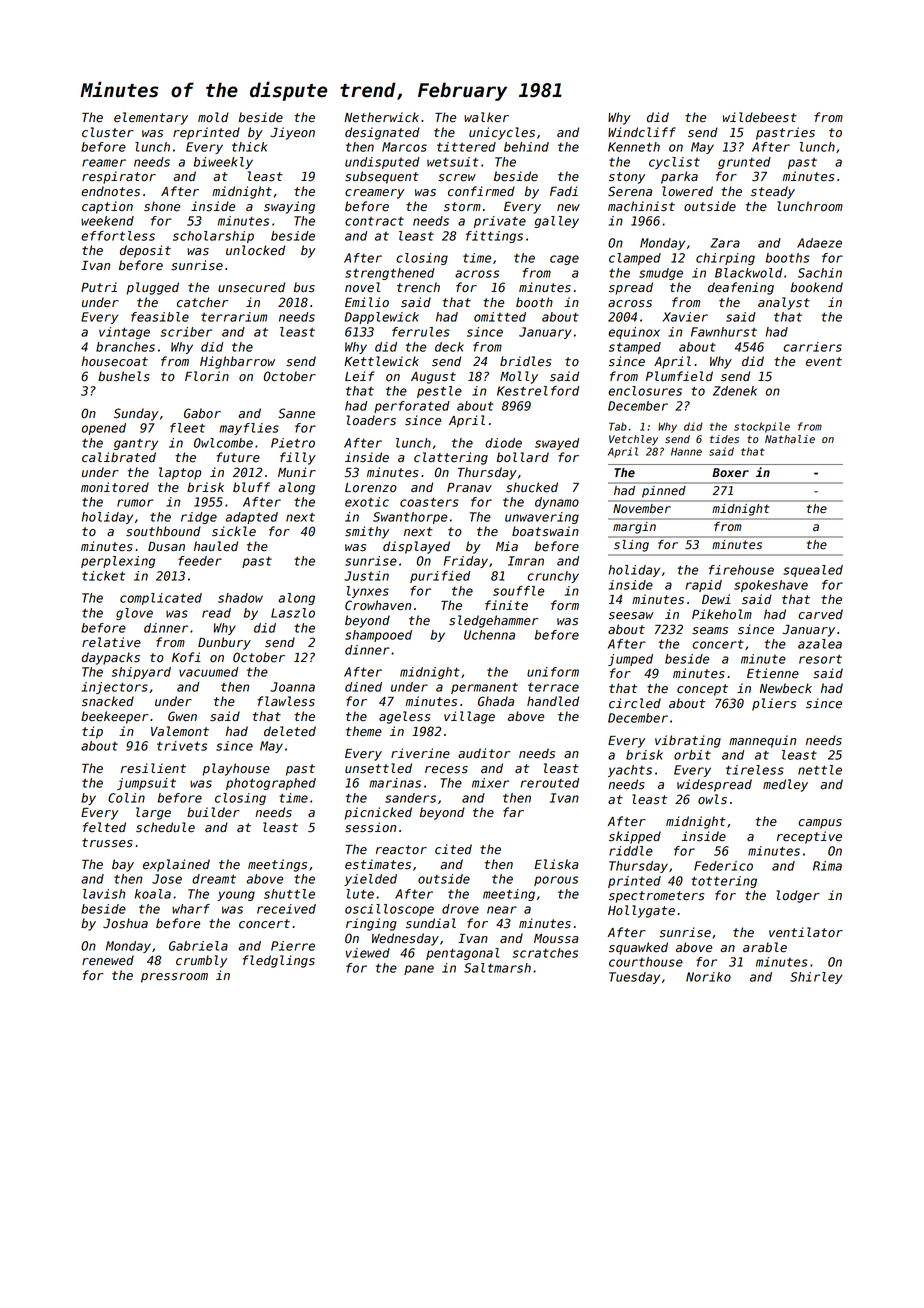 The width and height of the image is (924, 1308). Describe the element at coordinates (773, 192) in the image. I see `steady` at that location.
